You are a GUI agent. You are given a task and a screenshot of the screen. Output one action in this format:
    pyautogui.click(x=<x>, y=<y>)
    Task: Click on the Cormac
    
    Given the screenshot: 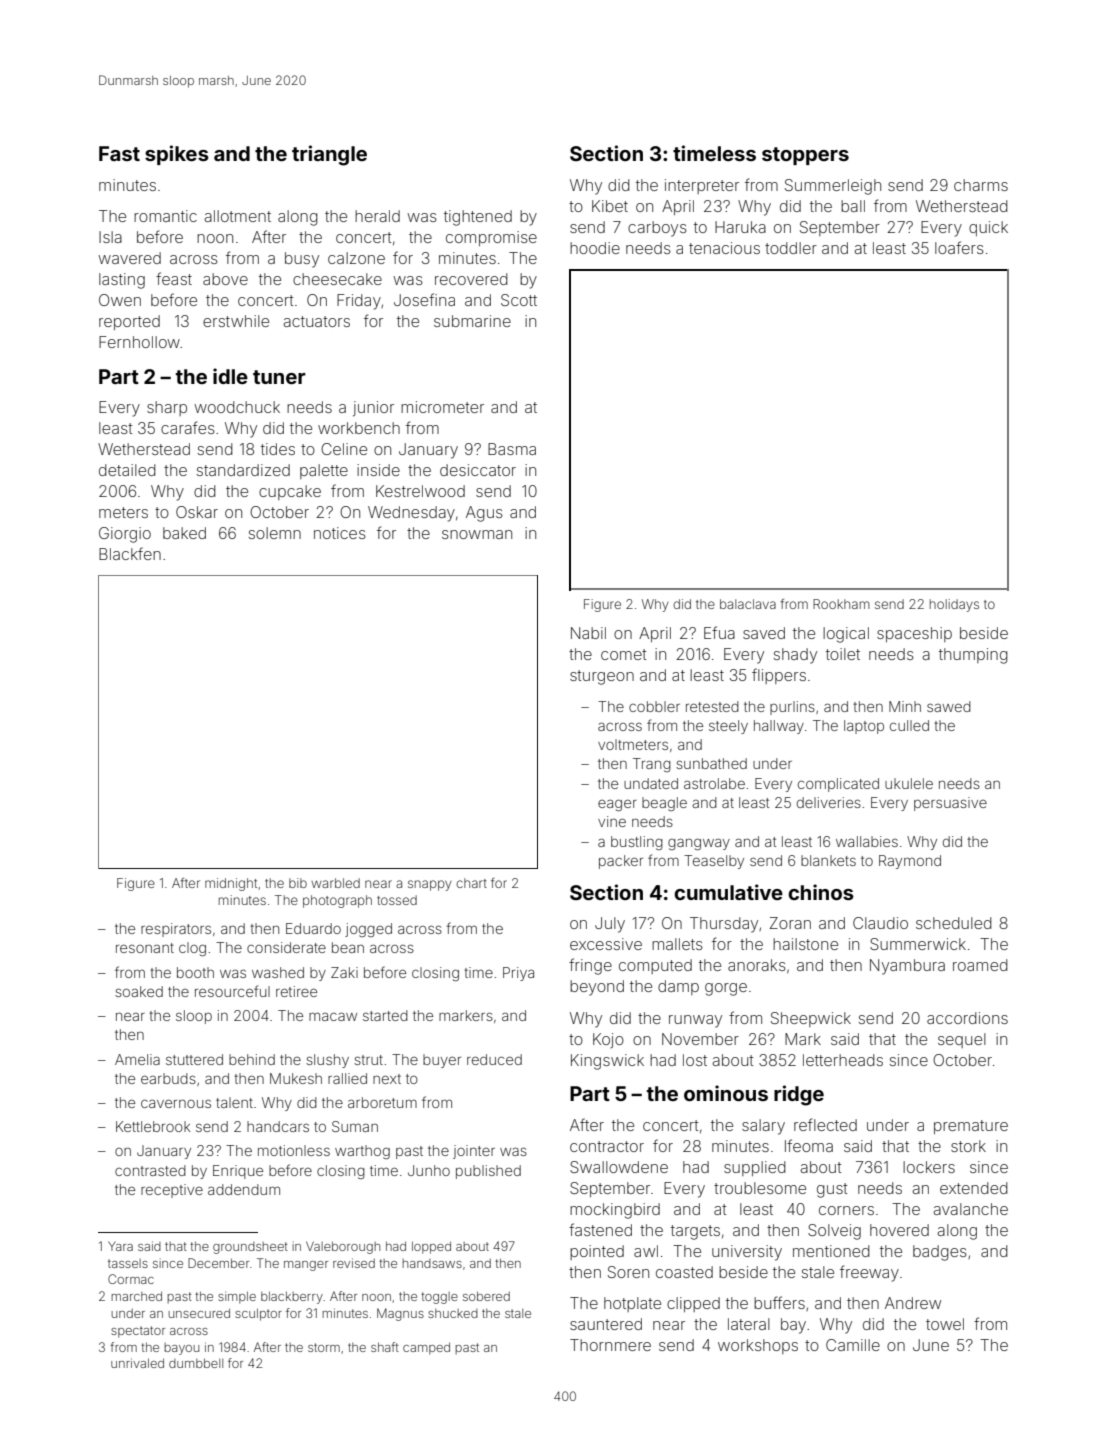 What is the action you would take?
    pyautogui.click(x=131, y=1279)
